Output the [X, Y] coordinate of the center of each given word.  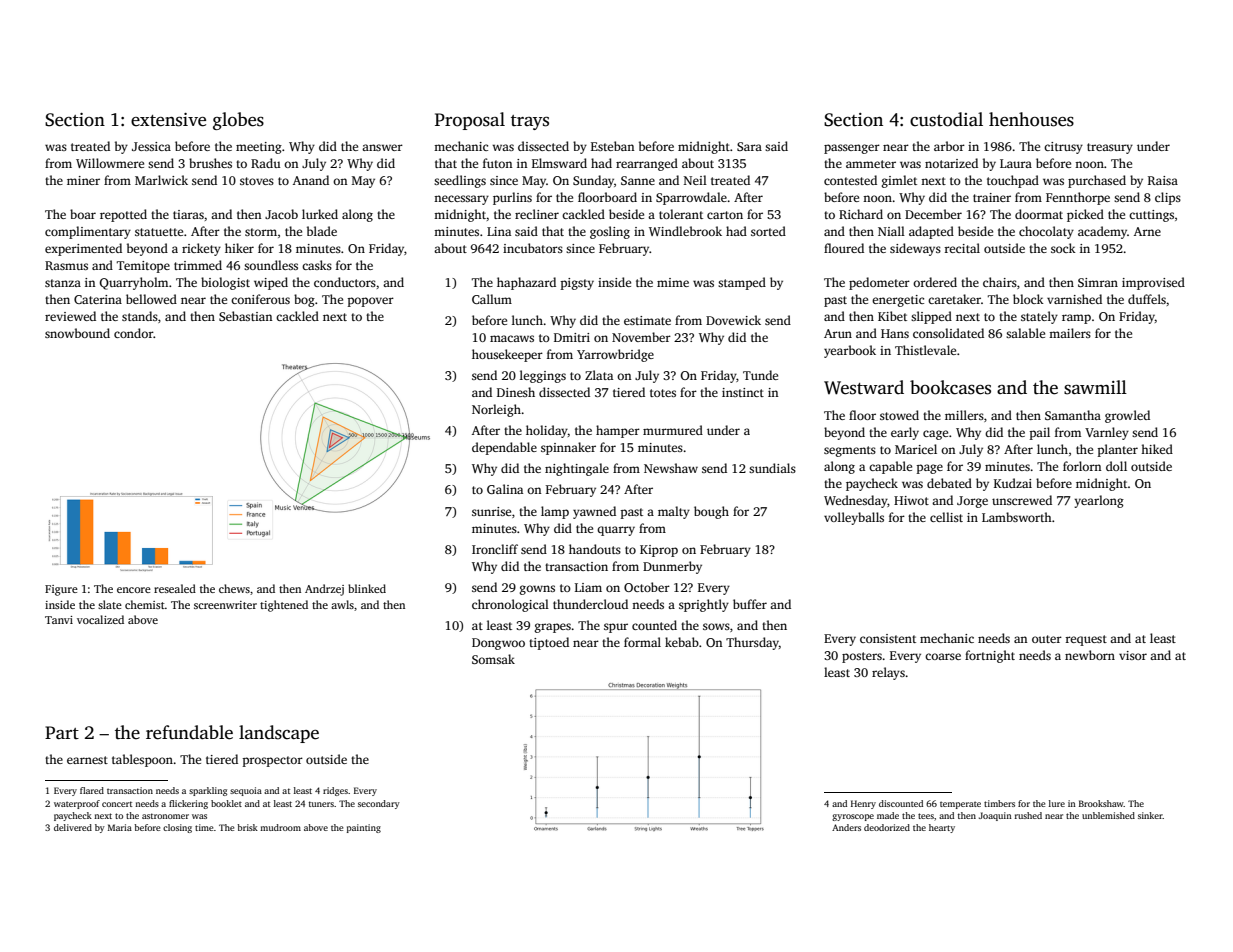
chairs [1000, 282]
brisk [247, 827]
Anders [846, 827]
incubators [533, 248]
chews [234, 588]
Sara [749, 146]
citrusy [1063, 148]
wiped [271, 283]
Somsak [493, 659]
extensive [168, 120]
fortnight [990, 656]
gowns [537, 590]
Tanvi [59, 620]
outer [1047, 639]
